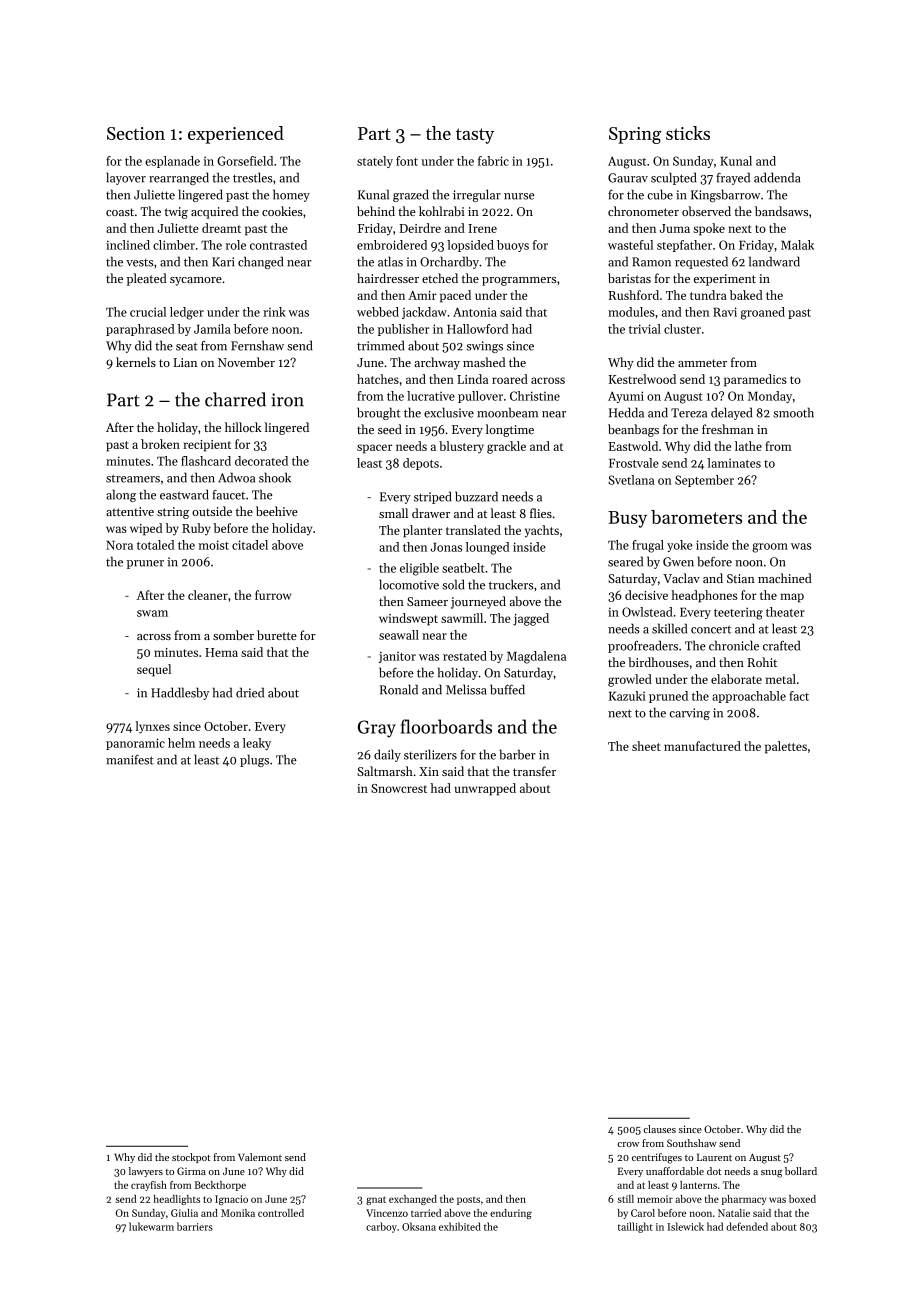  I want to click on inclined, so click(128, 245).
